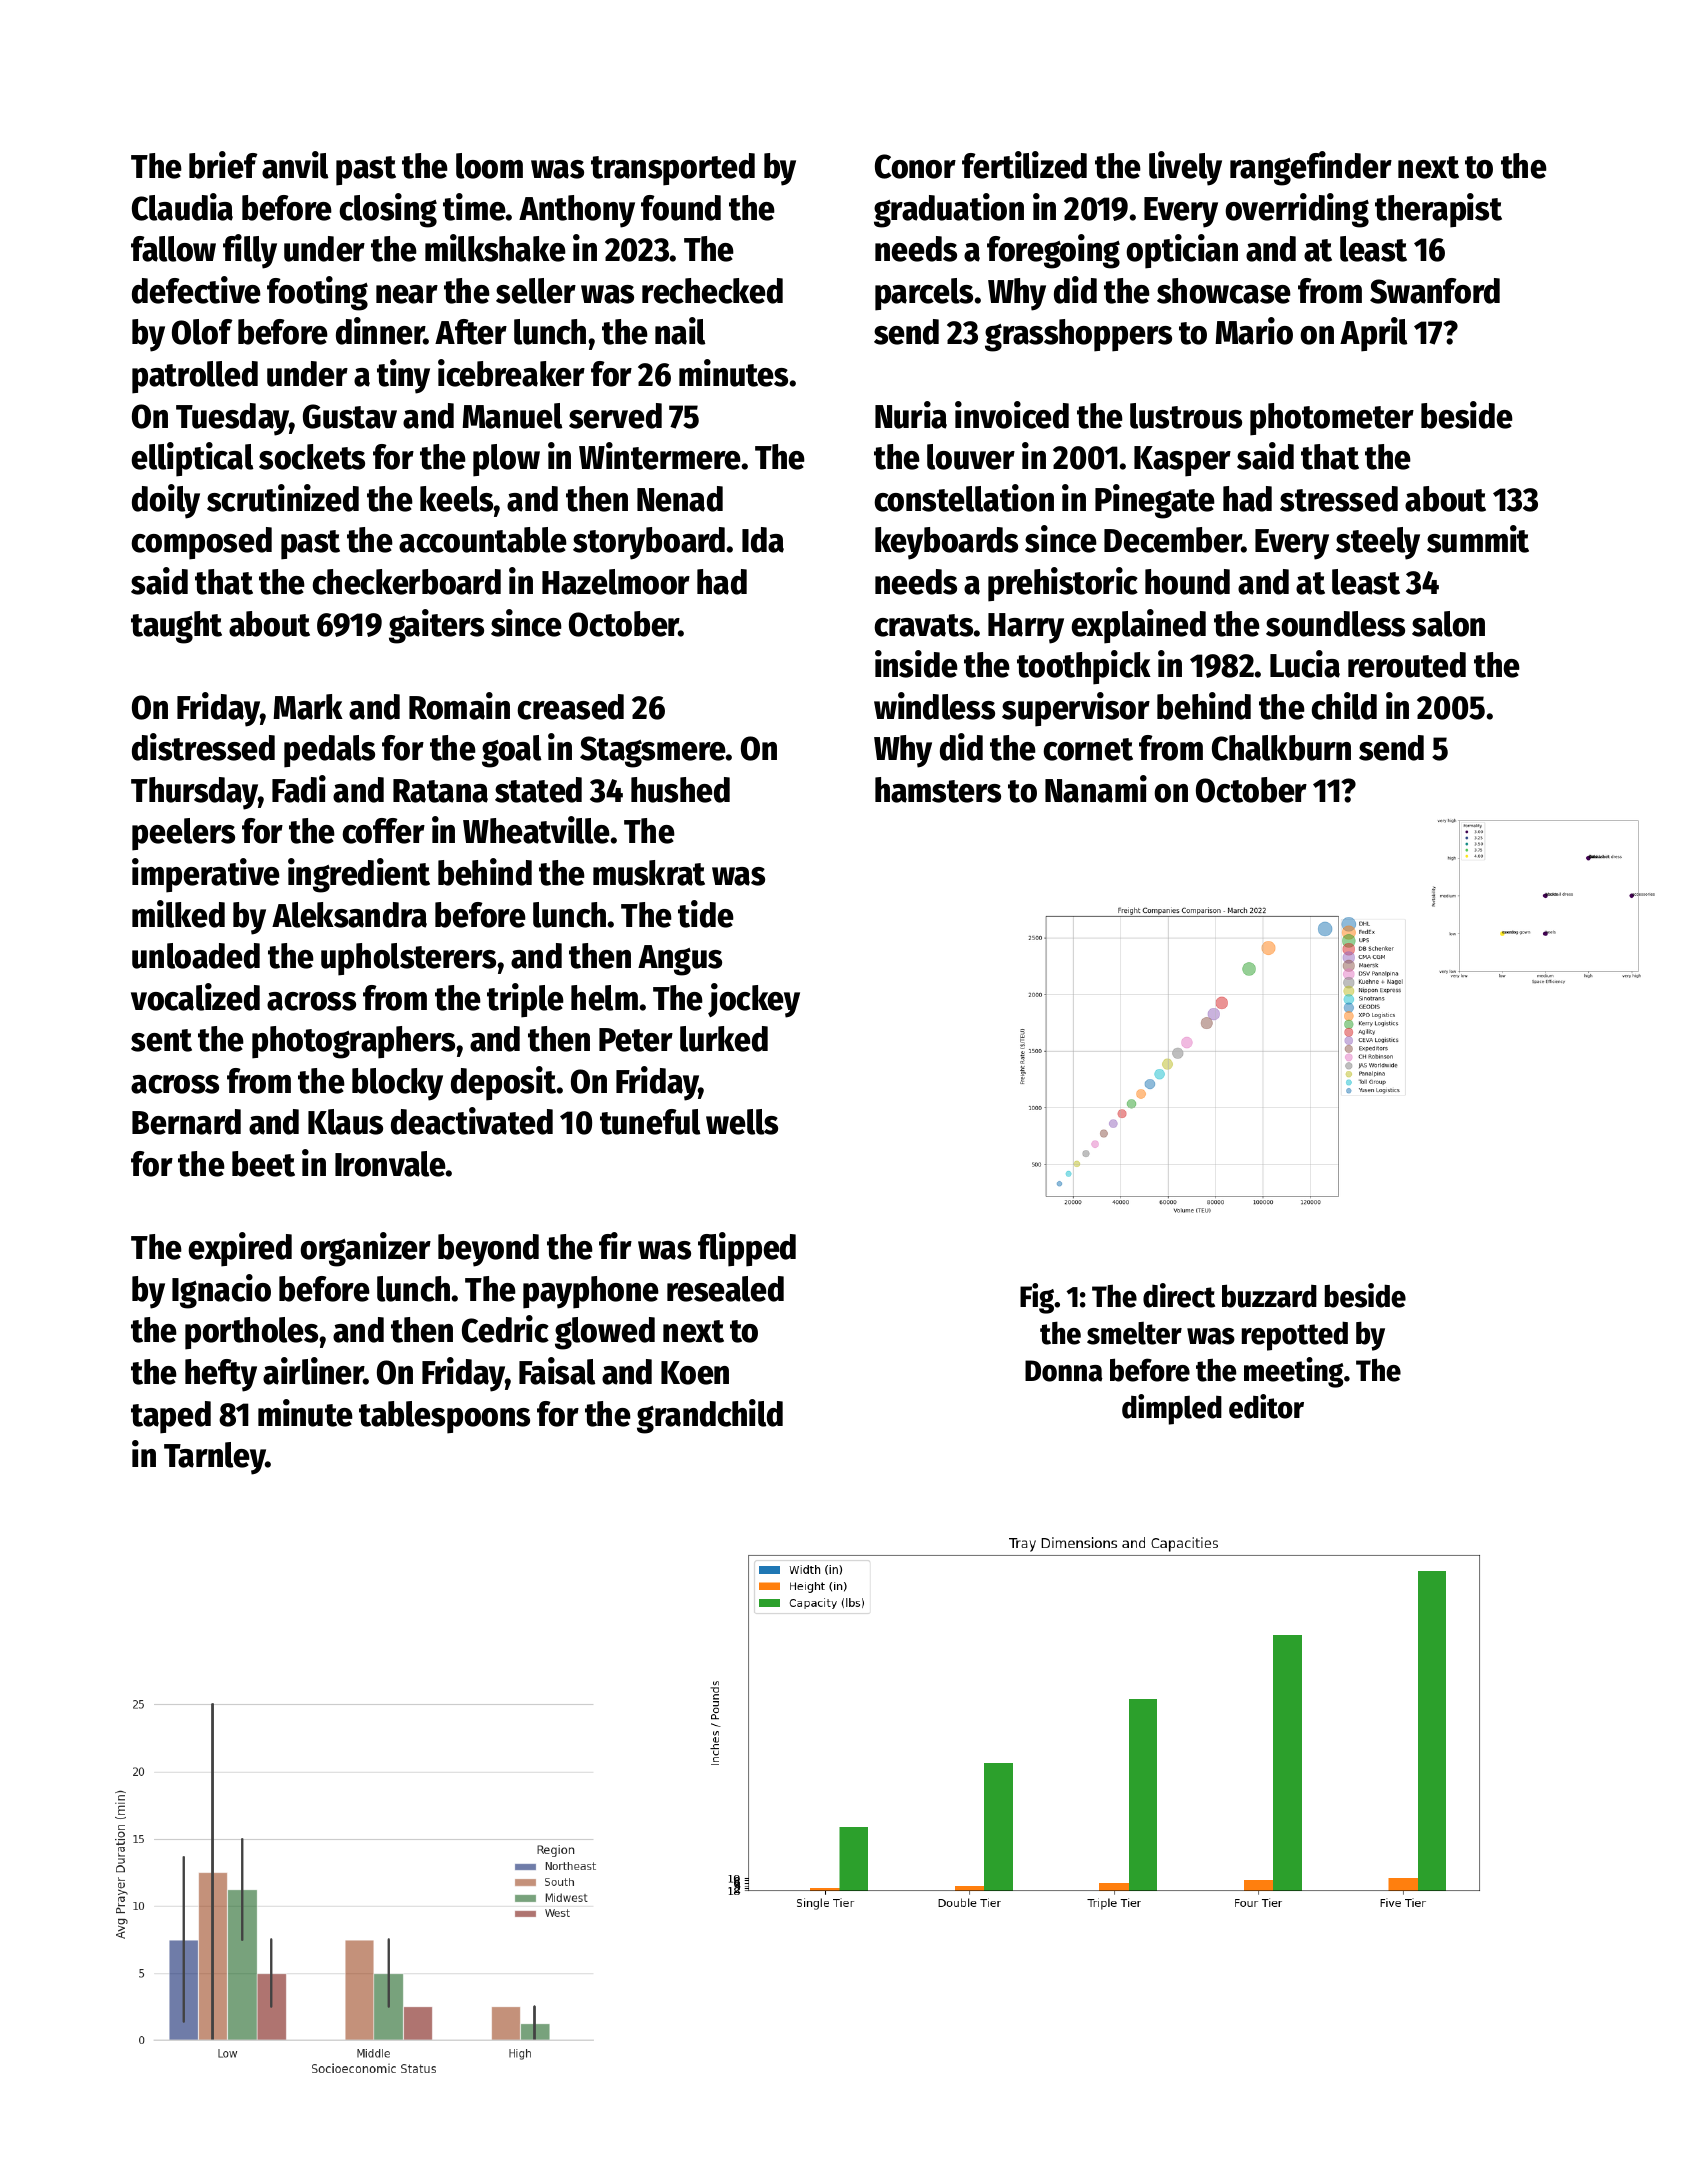  Describe the element at coordinates (489, 166) in the screenshot. I see `loom` at that location.
